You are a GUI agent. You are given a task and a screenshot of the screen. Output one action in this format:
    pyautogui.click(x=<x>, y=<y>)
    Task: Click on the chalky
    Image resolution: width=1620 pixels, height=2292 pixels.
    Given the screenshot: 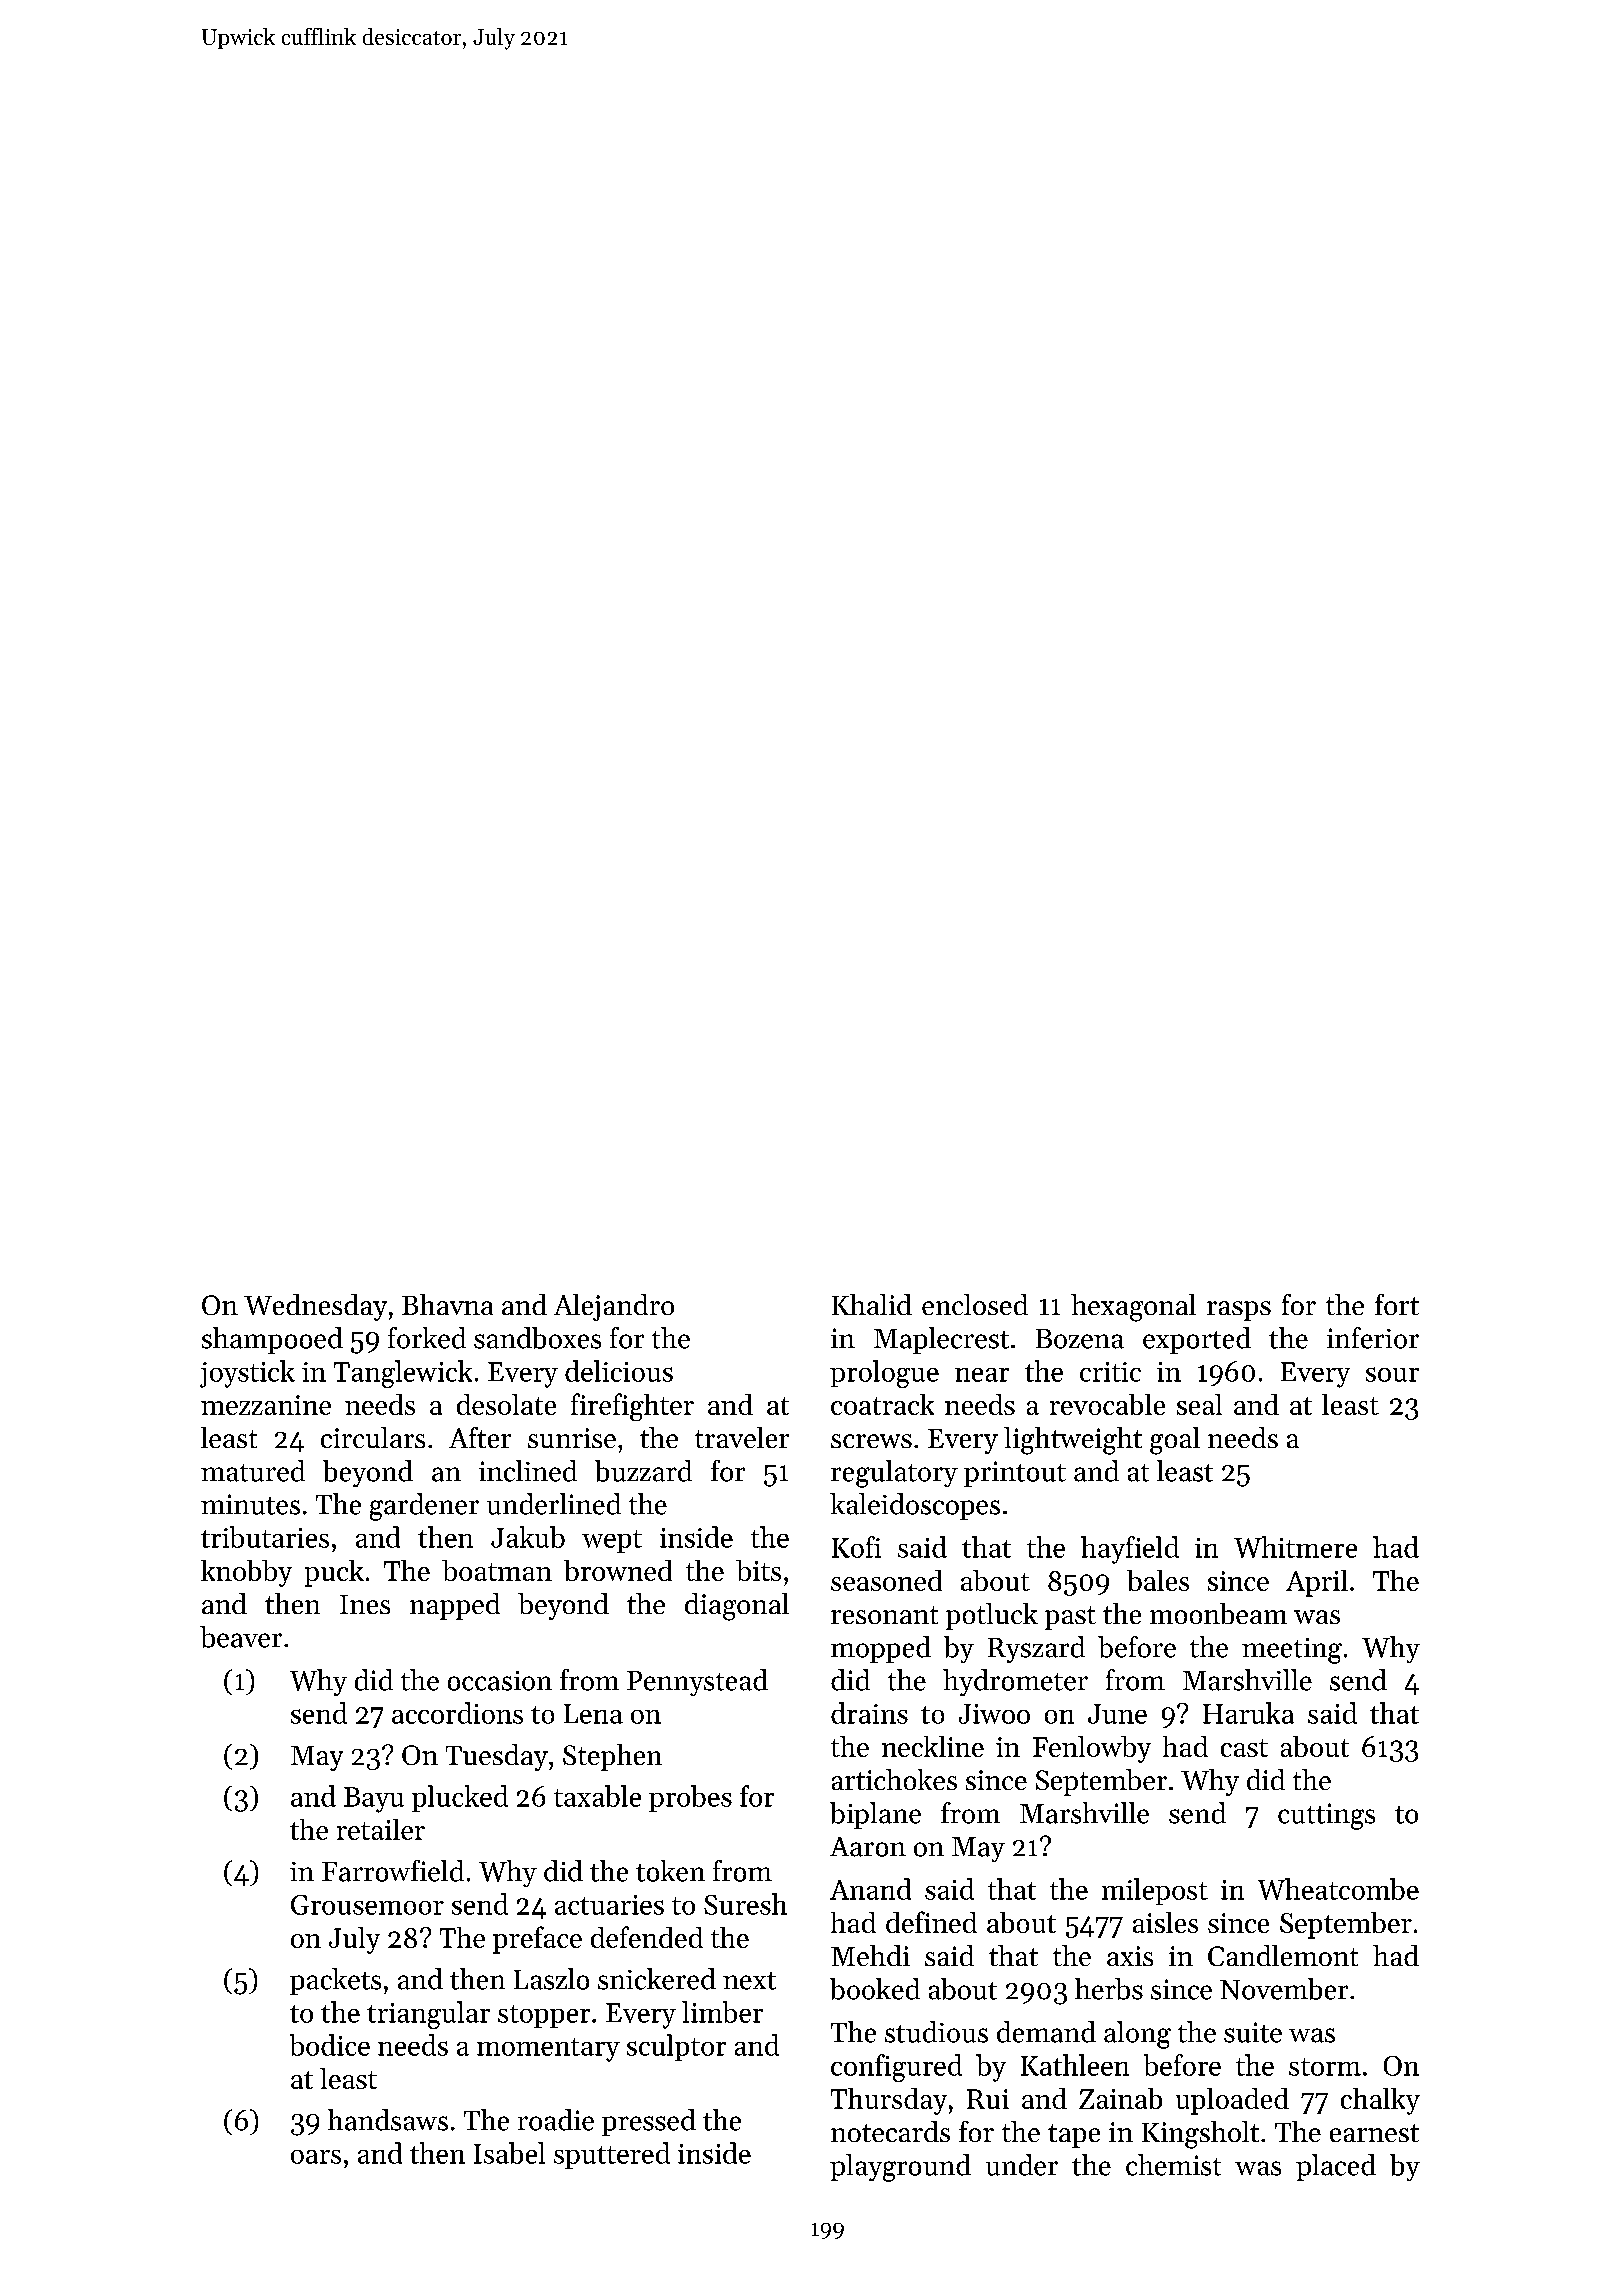 What is the action you would take?
    pyautogui.click(x=1380, y=2101)
